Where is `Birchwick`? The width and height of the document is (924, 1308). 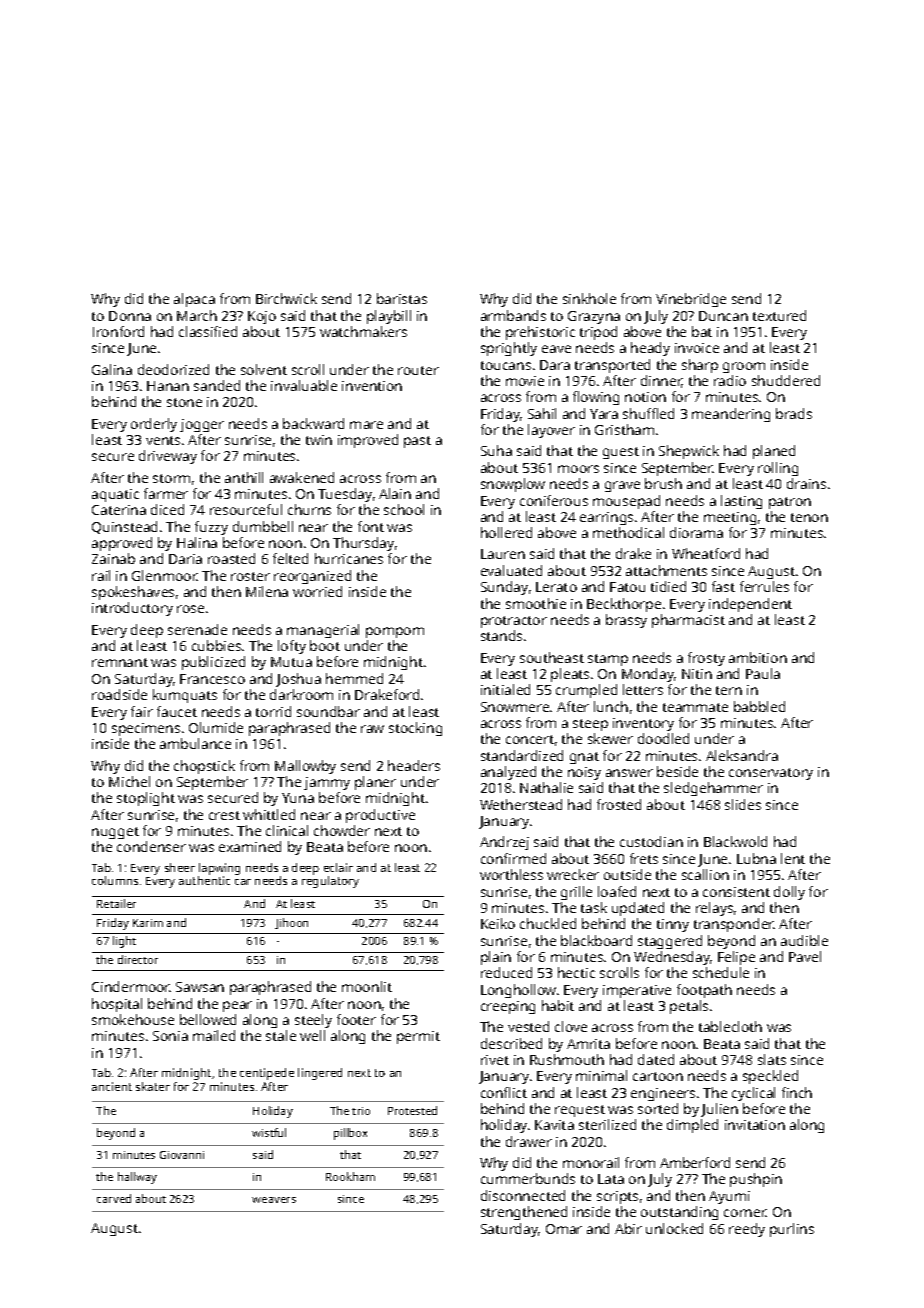
Birchwick is located at coordinates (286, 298).
